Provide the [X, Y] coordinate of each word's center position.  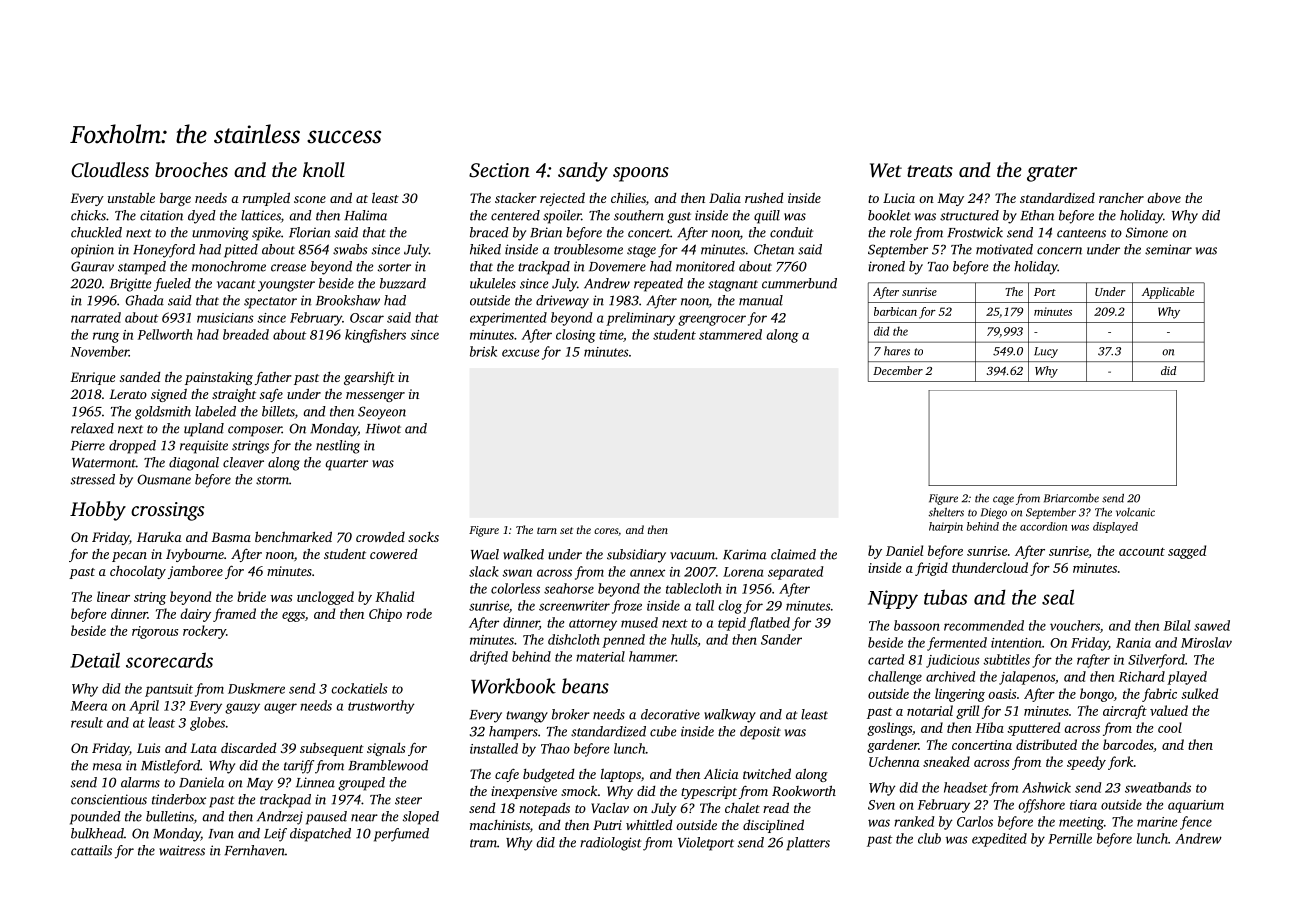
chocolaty [138, 572]
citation [161, 215]
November [100, 351]
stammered [730, 334]
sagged [1187, 552]
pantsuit [169, 690]
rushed [764, 197]
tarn [547, 530]
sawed [1212, 625]
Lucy [1046, 352]
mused [639, 622]
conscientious [109, 799]
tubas [945, 597]
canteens [1081, 233]
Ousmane [164, 479]
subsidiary [636, 556]
